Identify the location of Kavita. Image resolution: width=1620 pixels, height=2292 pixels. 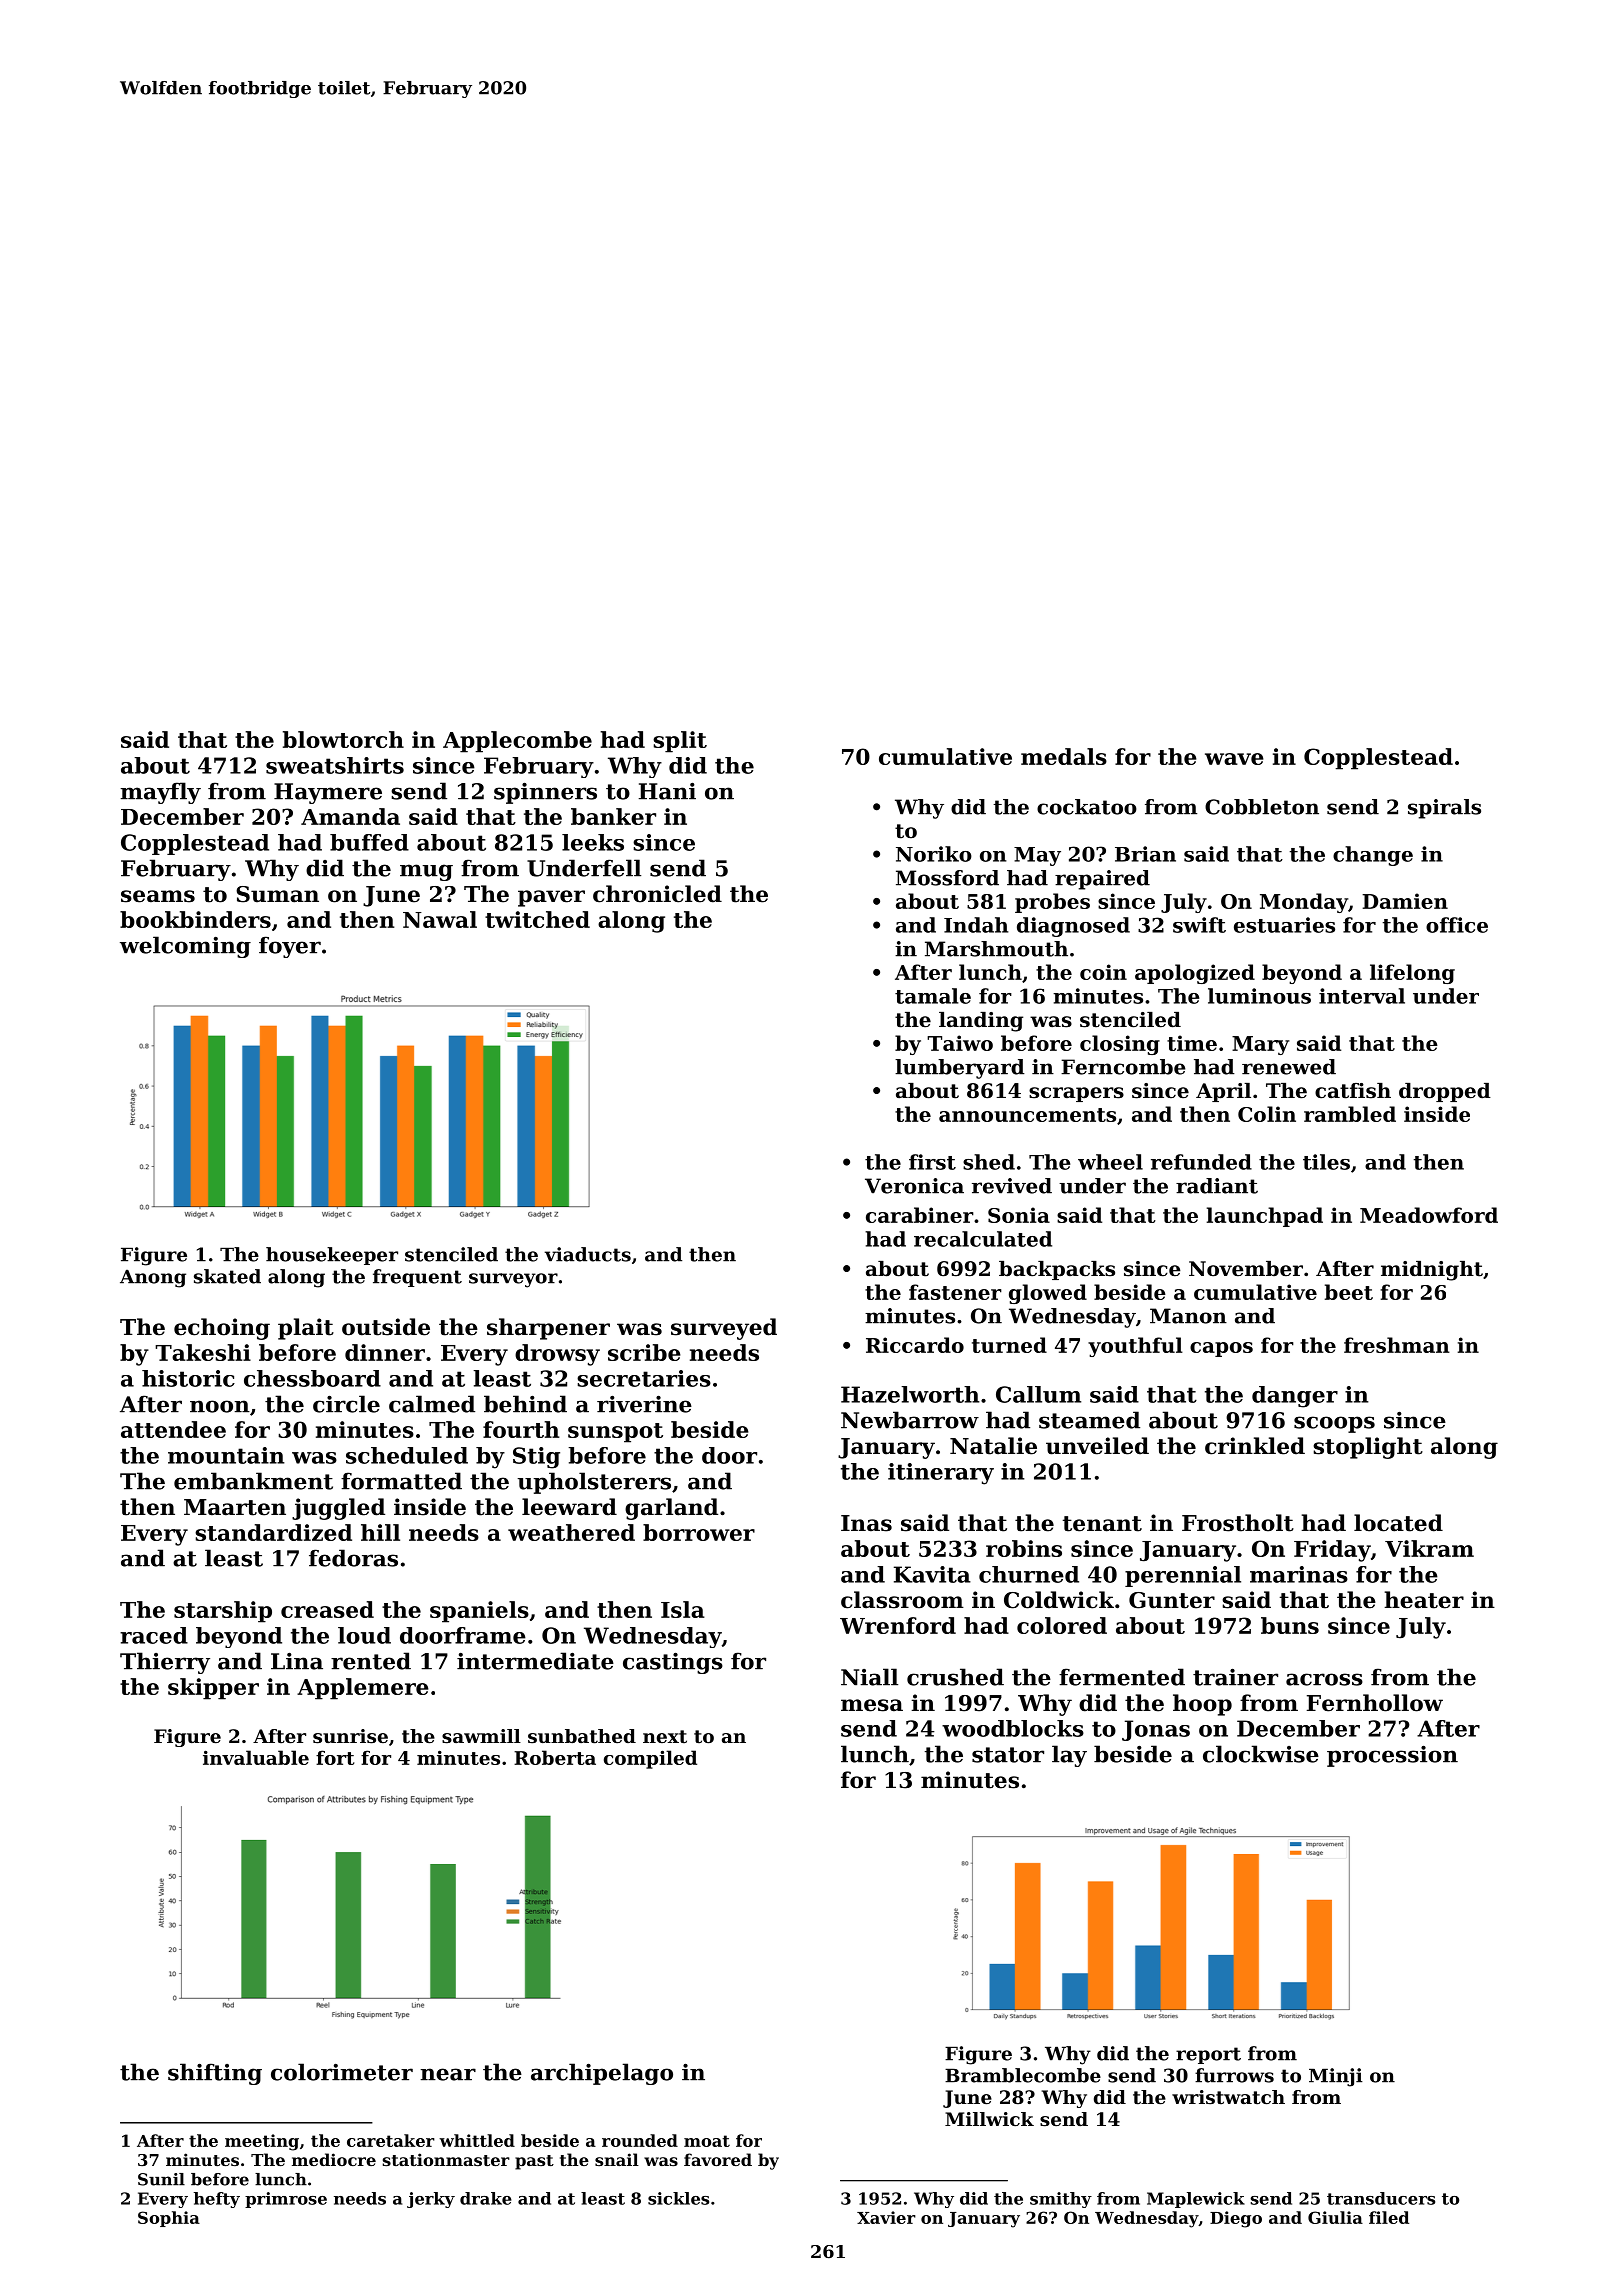
(932, 1574).
